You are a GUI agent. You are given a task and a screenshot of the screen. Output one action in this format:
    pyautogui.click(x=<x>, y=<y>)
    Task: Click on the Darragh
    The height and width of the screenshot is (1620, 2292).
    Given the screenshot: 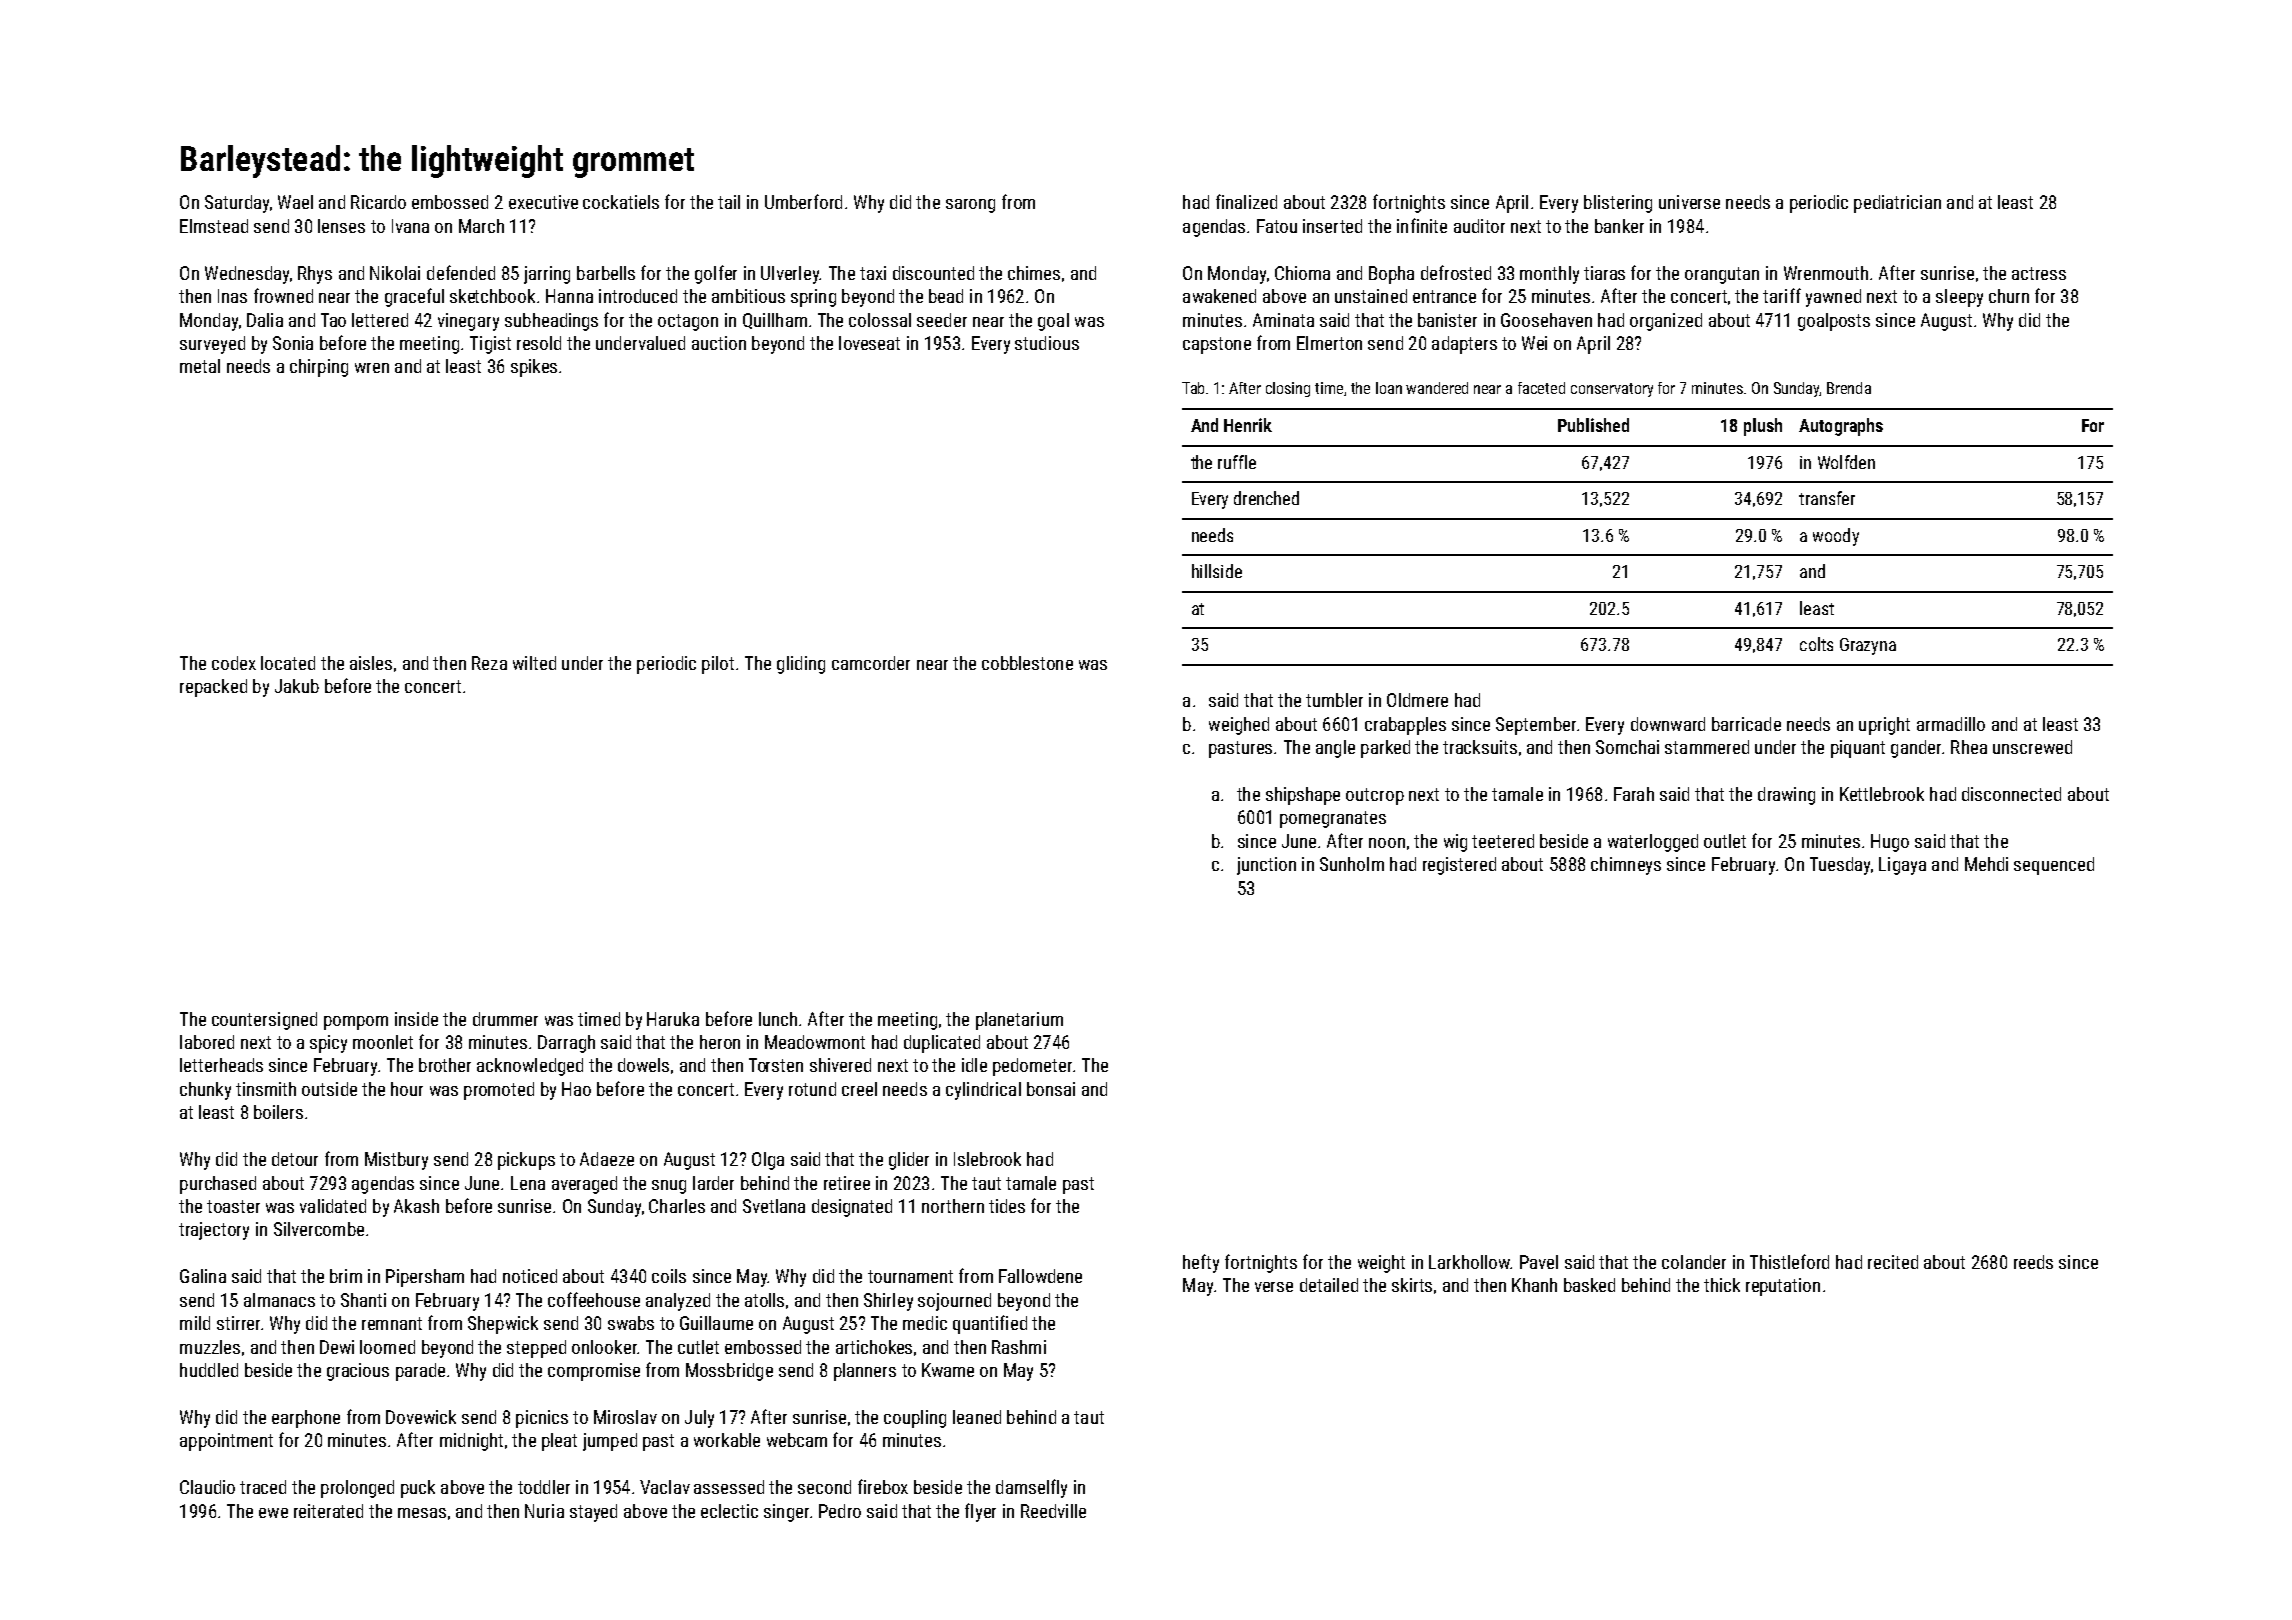 What is the action you would take?
    pyautogui.click(x=566, y=1044)
